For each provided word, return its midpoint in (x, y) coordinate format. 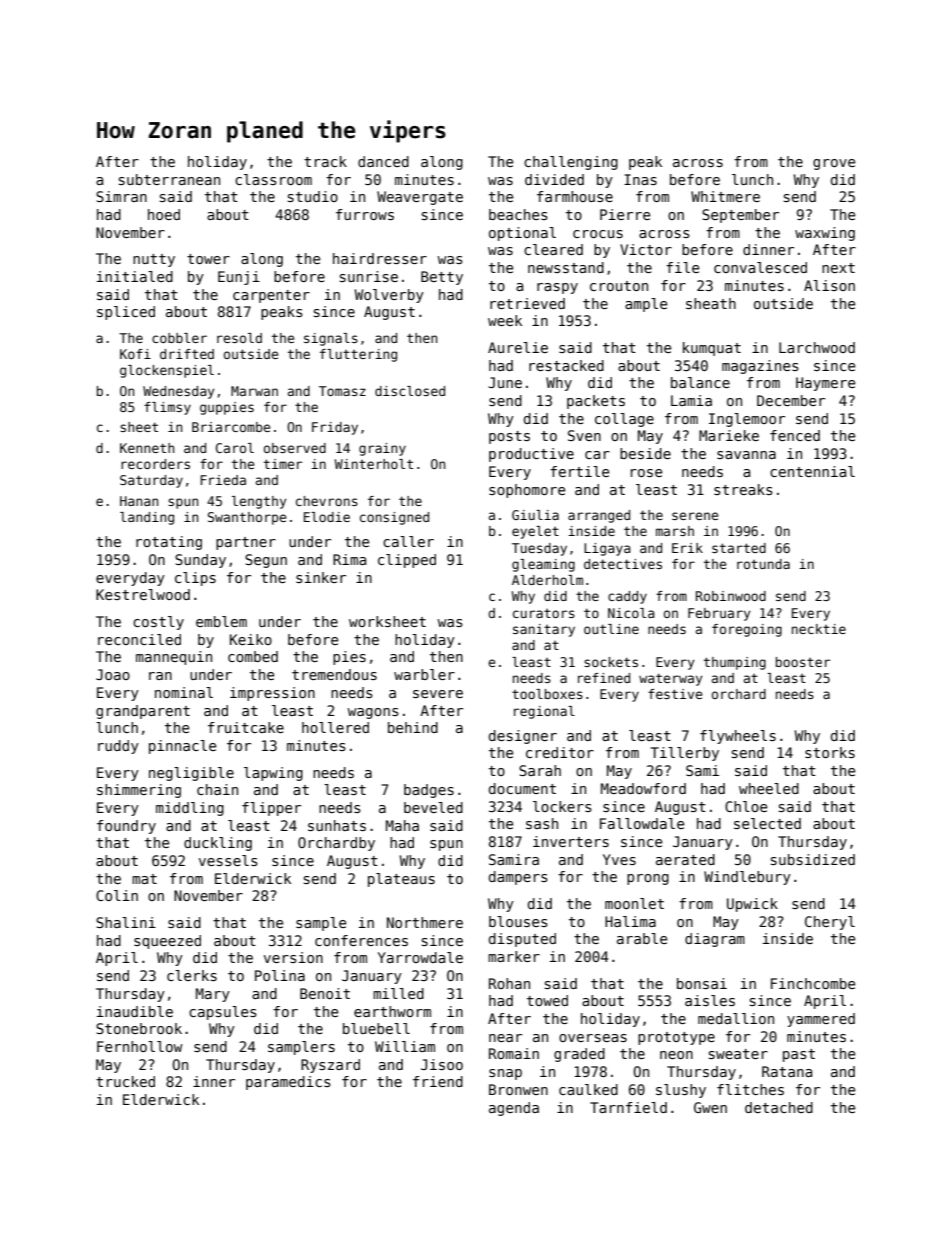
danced (383, 161)
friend (438, 1081)
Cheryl (830, 923)
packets (596, 402)
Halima (630, 921)
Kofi (135, 354)
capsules (223, 1013)
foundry (126, 827)
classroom (273, 179)
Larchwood (817, 347)
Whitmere (725, 196)
